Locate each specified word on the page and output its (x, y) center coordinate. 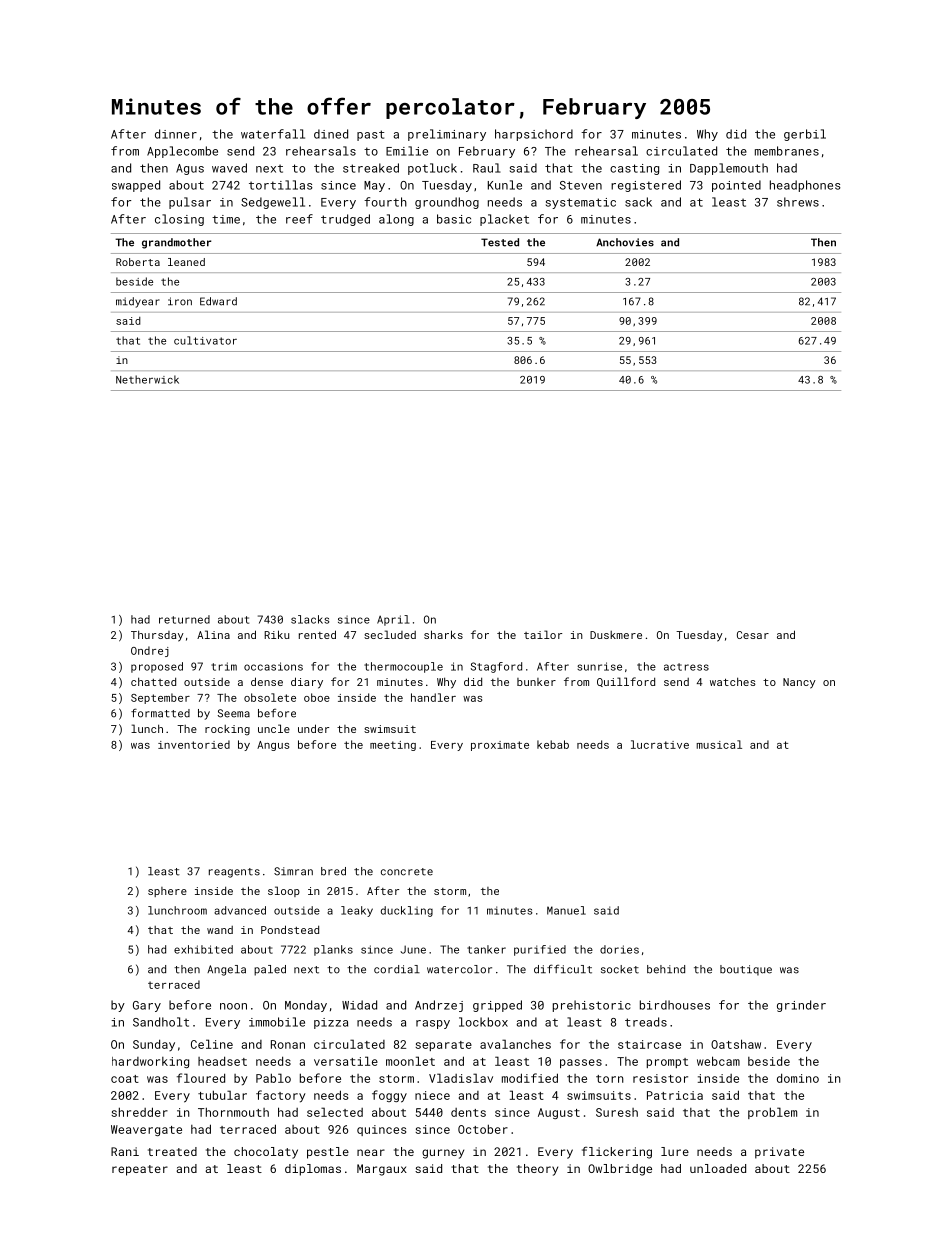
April (393, 620)
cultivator (205, 340)
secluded (390, 634)
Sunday (154, 1045)
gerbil (805, 135)
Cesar (753, 635)
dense (267, 681)
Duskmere (616, 635)
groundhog (447, 203)
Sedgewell (273, 203)
